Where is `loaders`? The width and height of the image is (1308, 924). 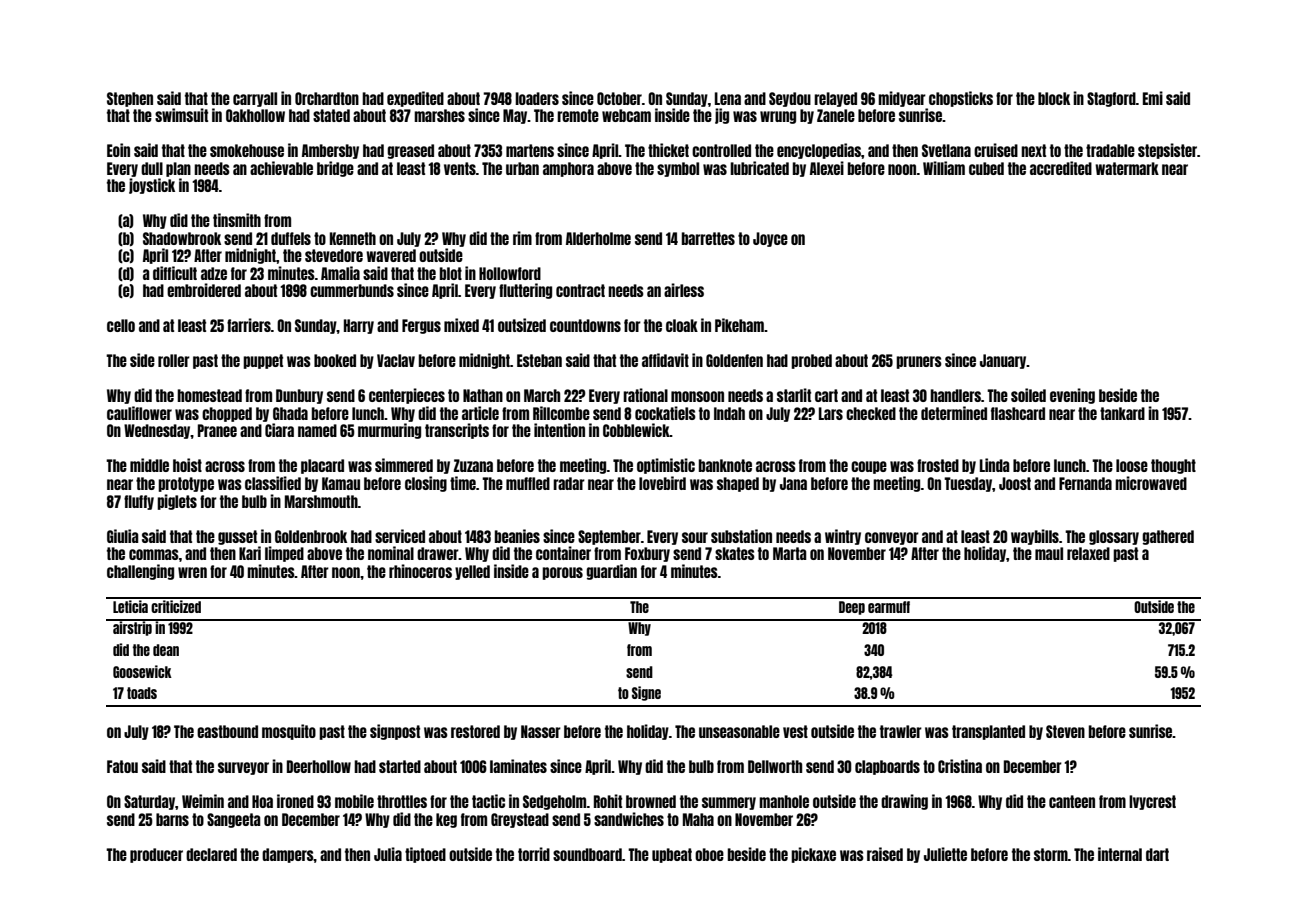 loaders is located at coordinates (537, 98).
